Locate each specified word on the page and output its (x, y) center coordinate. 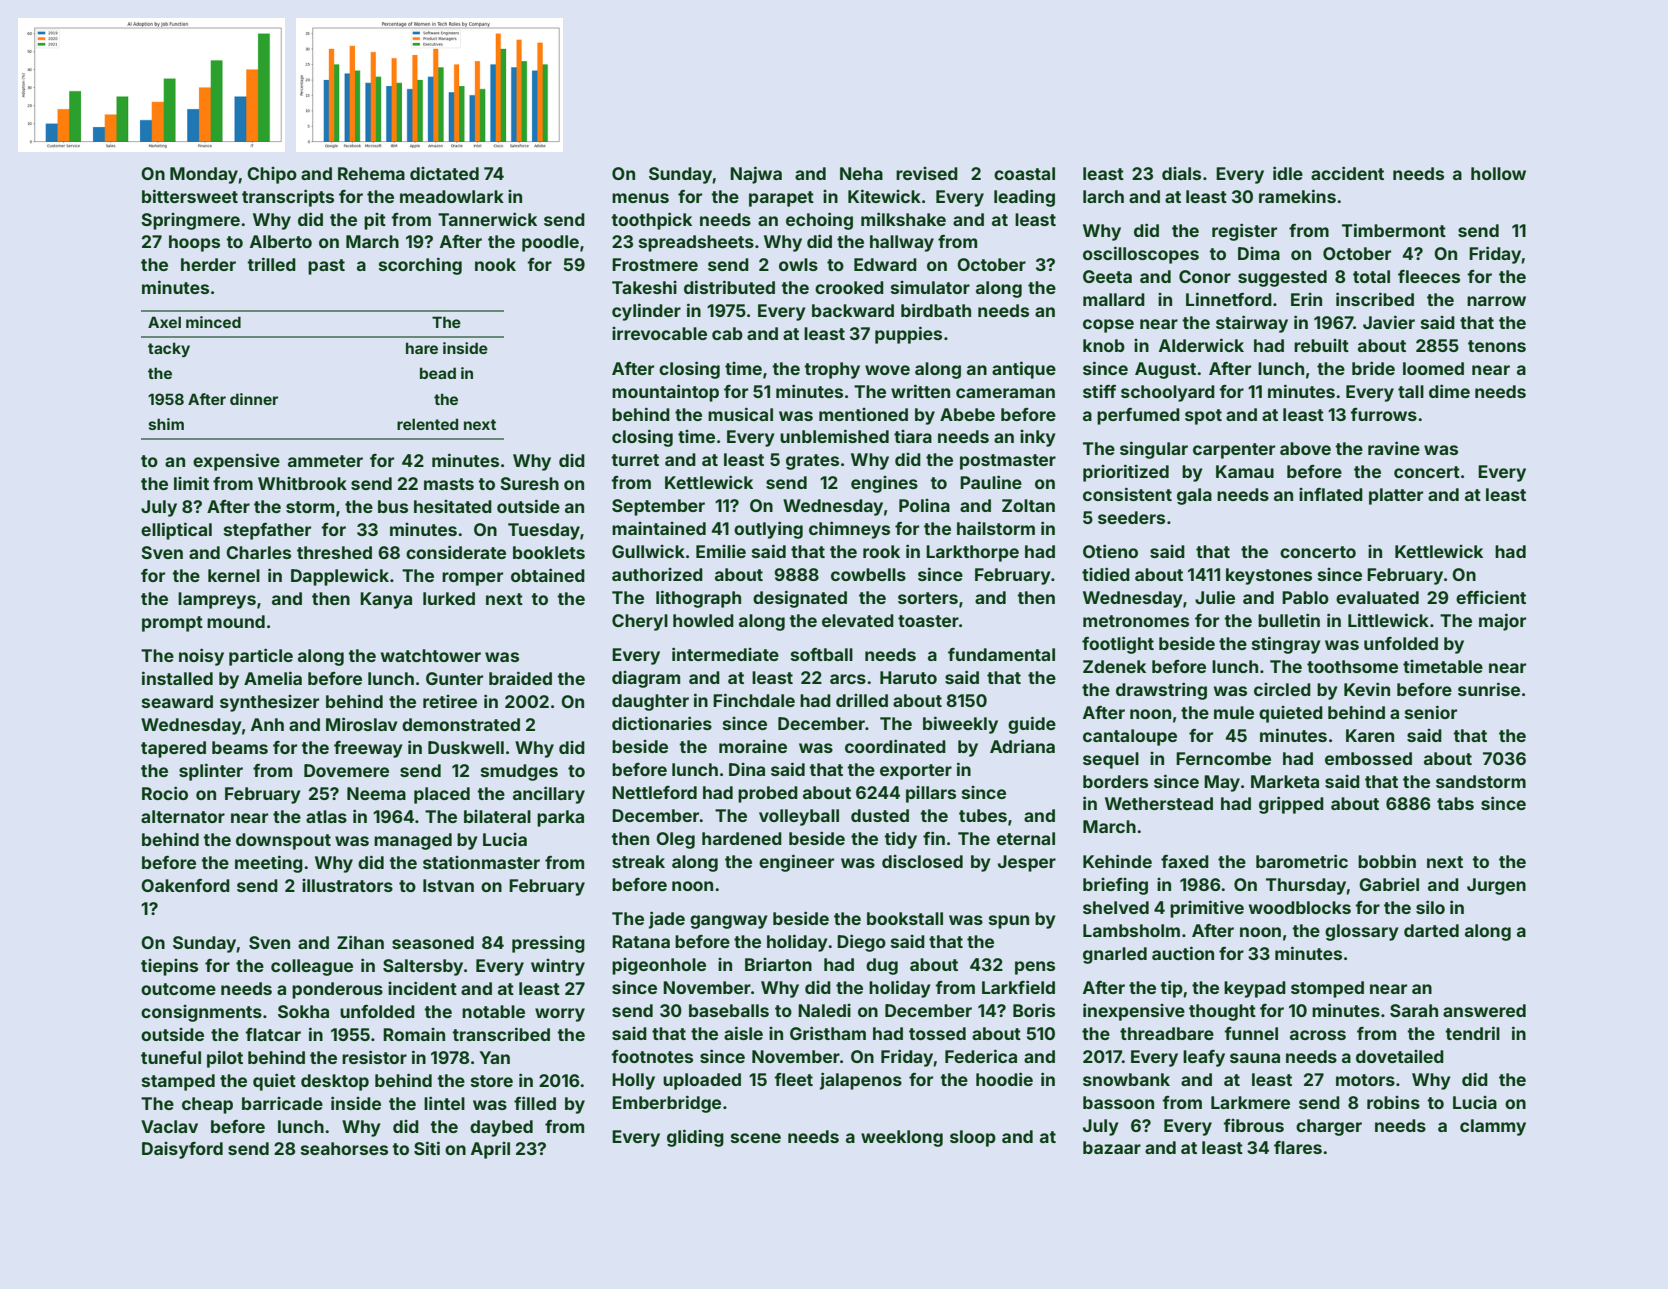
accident (1347, 173)
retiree (450, 701)
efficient (1491, 597)
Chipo (272, 175)
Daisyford (182, 1150)
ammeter (325, 461)
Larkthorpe (972, 553)
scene (756, 1138)
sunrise (1489, 689)
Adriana (1022, 746)
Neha (861, 173)
